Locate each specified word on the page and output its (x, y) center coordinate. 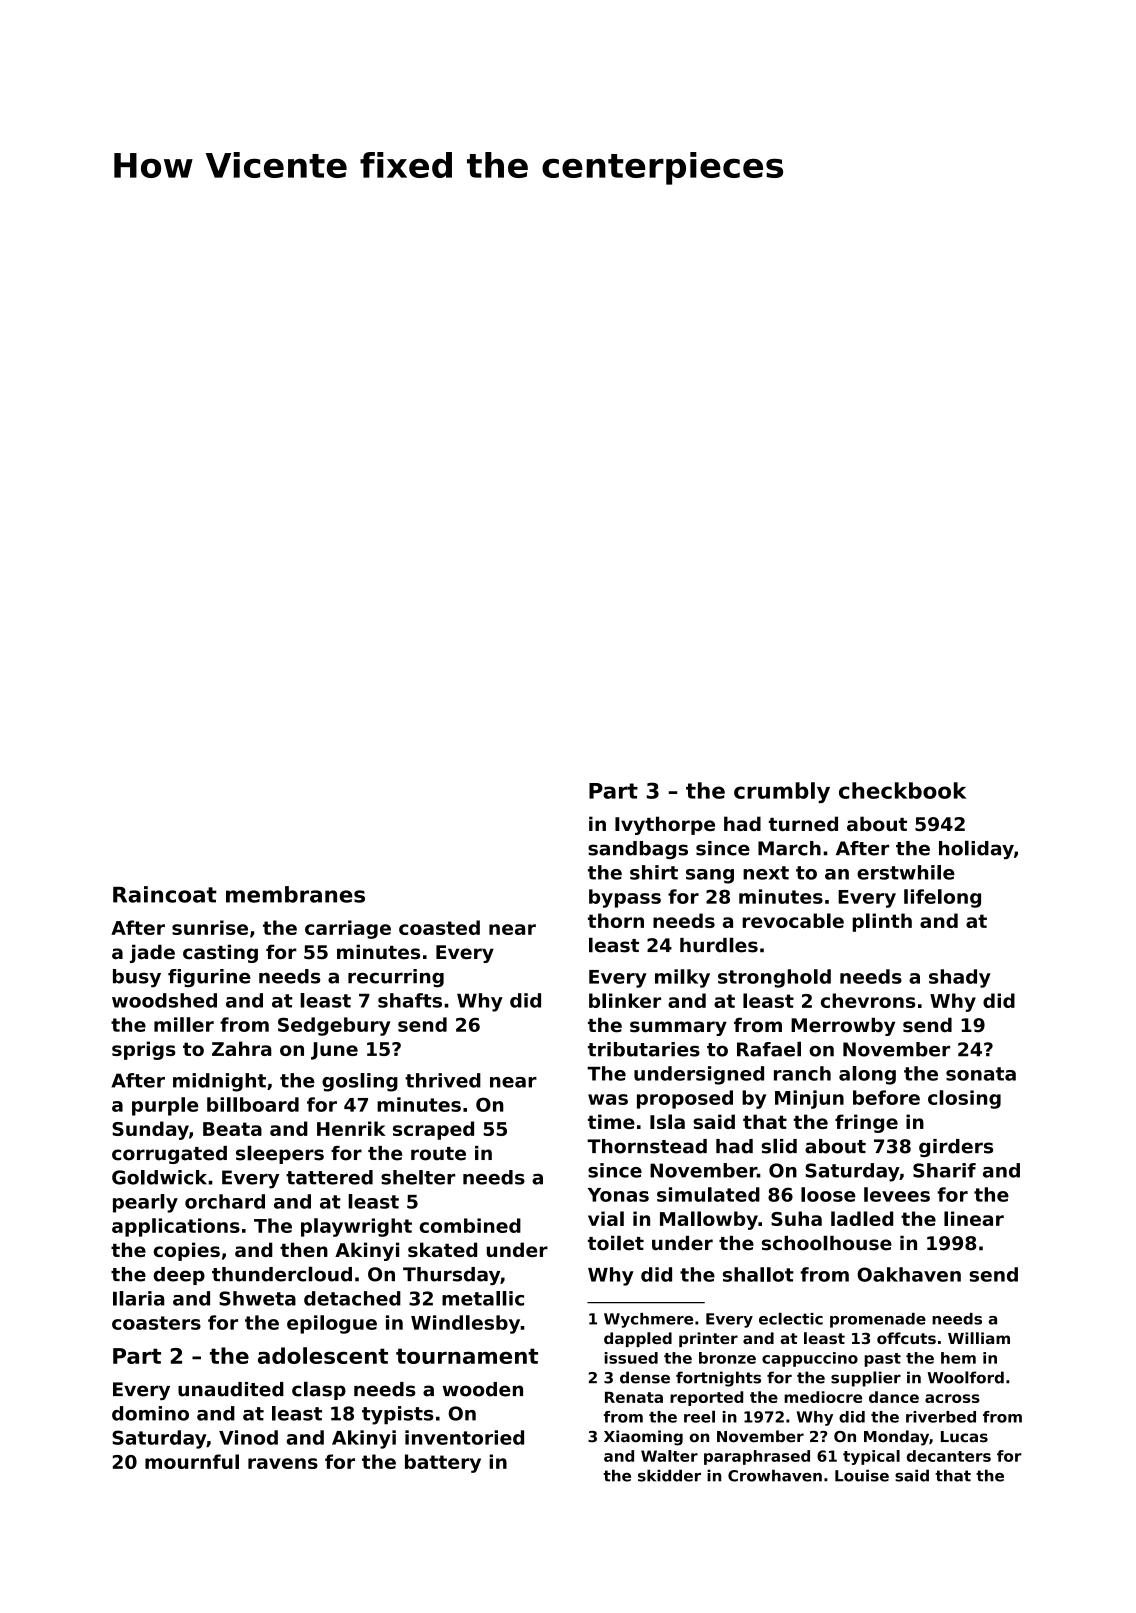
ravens (283, 1463)
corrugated (169, 1155)
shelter (418, 1177)
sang (710, 876)
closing (964, 1099)
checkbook (902, 790)
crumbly (782, 792)
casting (220, 953)
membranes (295, 894)
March (789, 848)
